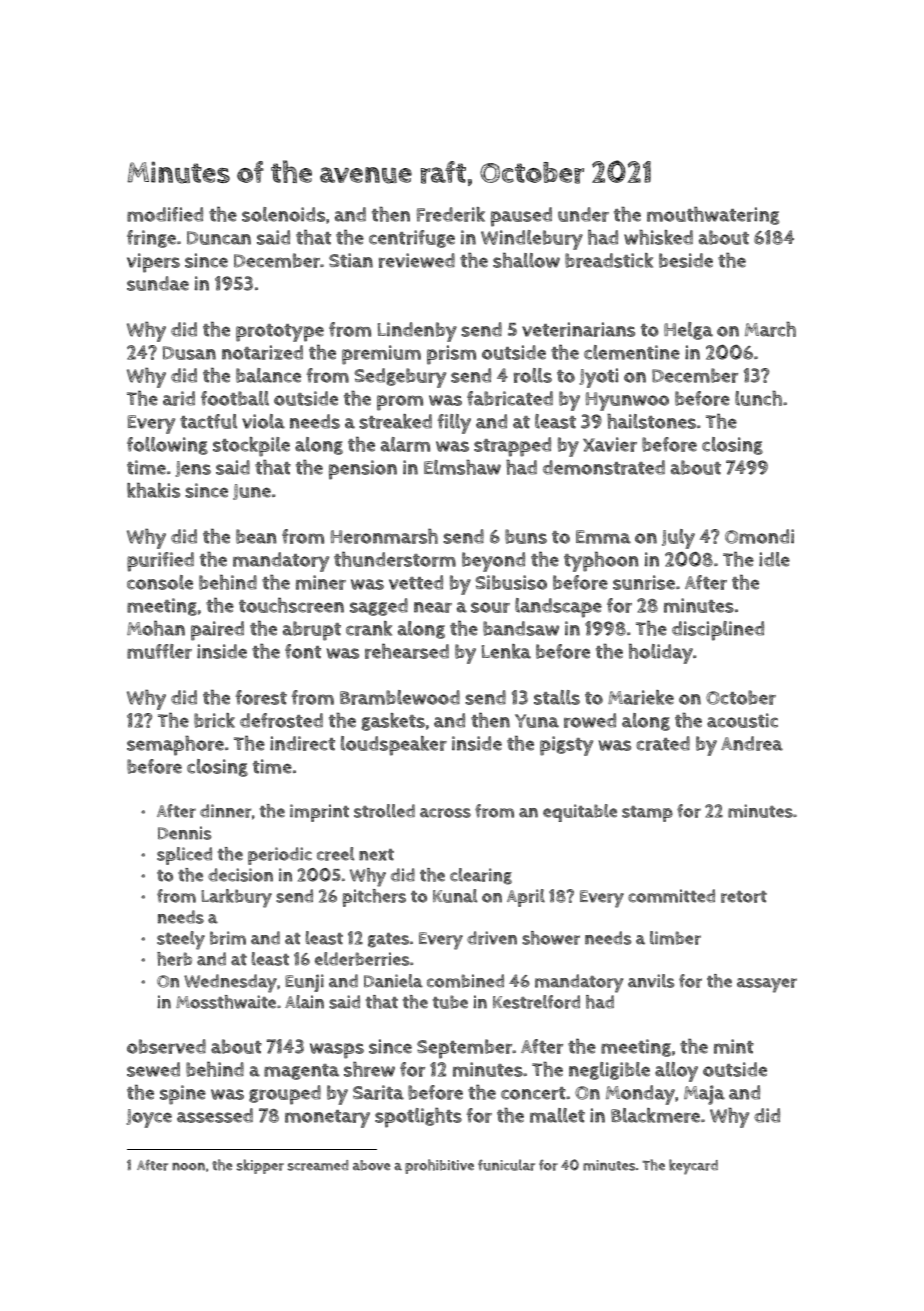 This screenshot has height=1311, width=924. I want to click on solenoids, so click(283, 214).
